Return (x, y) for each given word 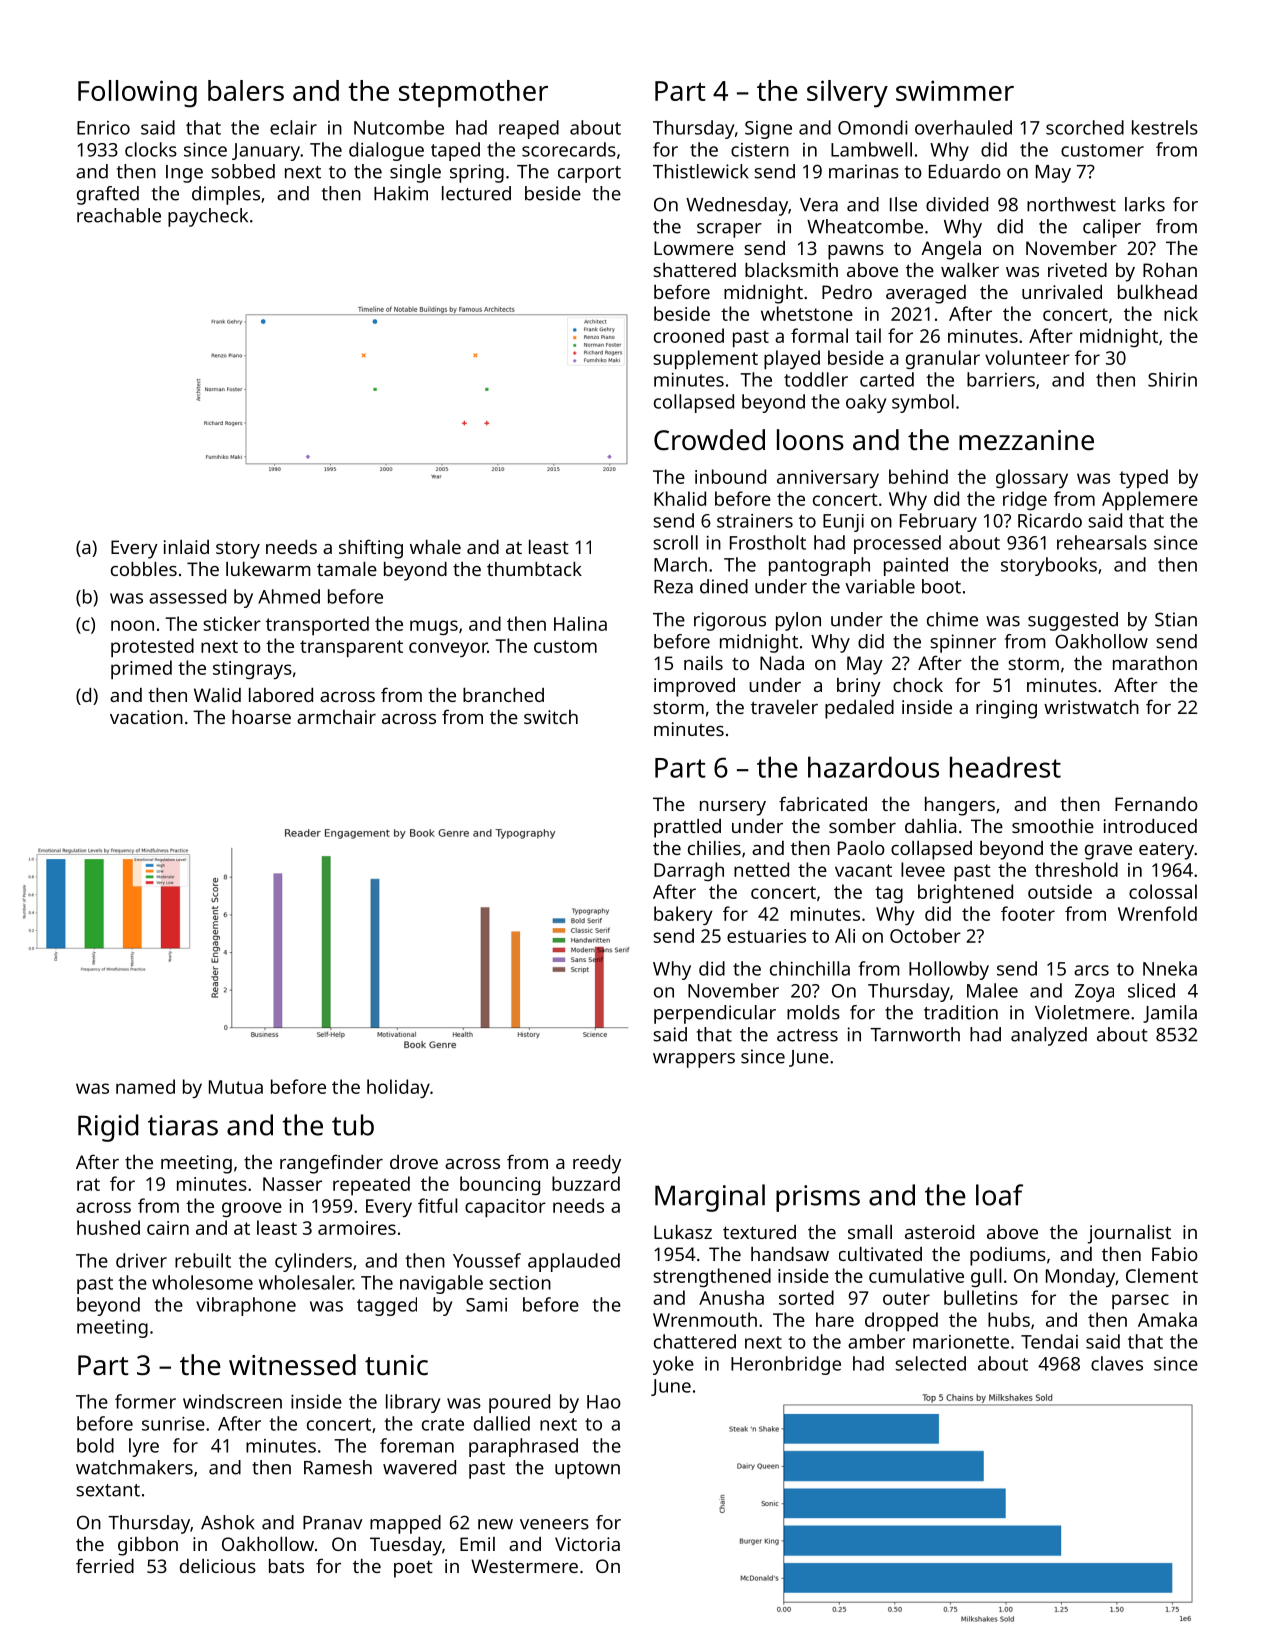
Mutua (236, 1087)
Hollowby (949, 970)
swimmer (955, 90)
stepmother (473, 94)
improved (694, 687)
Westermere (524, 1566)
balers (246, 90)
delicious (218, 1566)
